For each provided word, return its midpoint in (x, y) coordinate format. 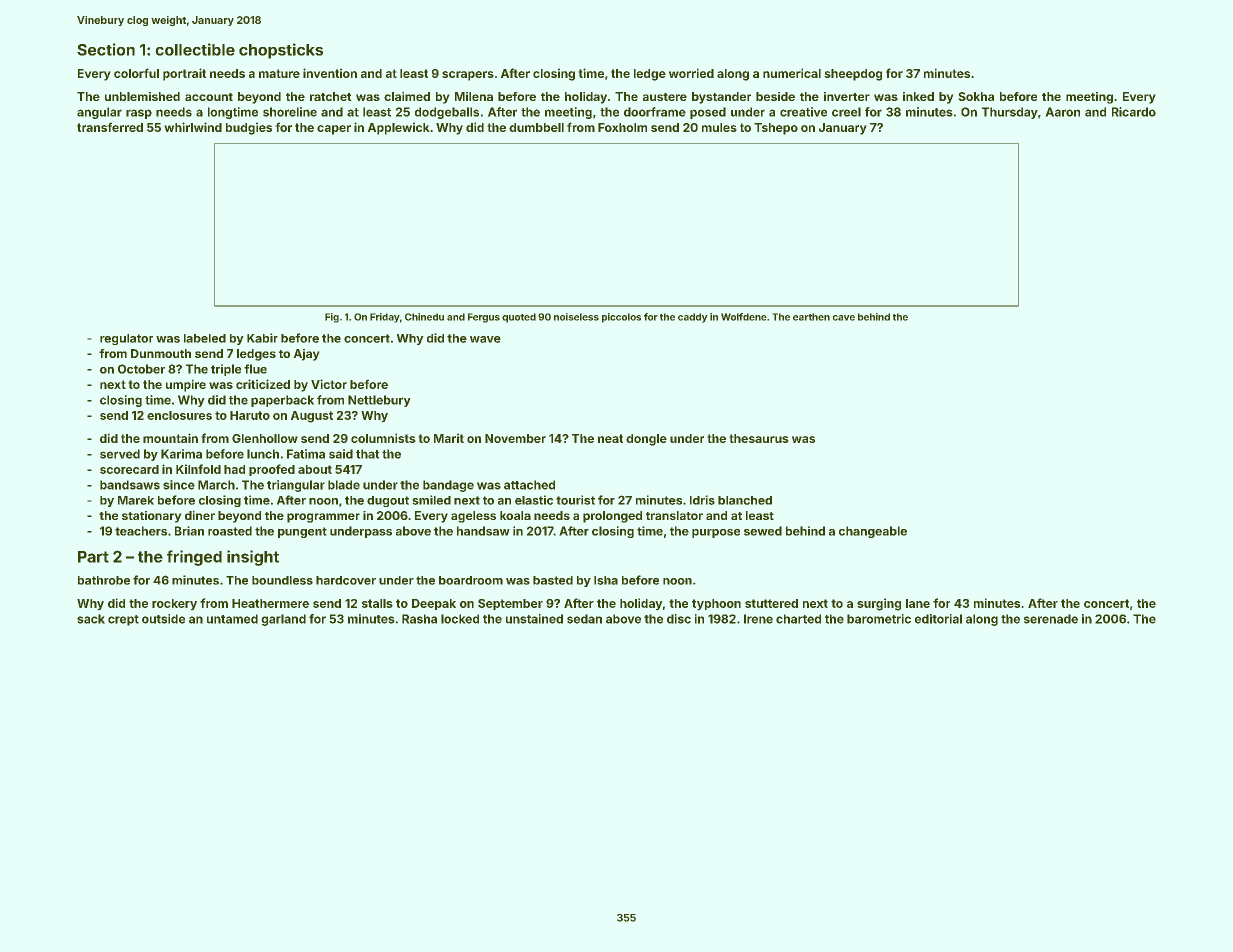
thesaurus (759, 438)
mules (719, 127)
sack (91, 619)
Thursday (1010, 113)
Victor (329, 384)
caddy (693, 318)
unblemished (142, 96)
